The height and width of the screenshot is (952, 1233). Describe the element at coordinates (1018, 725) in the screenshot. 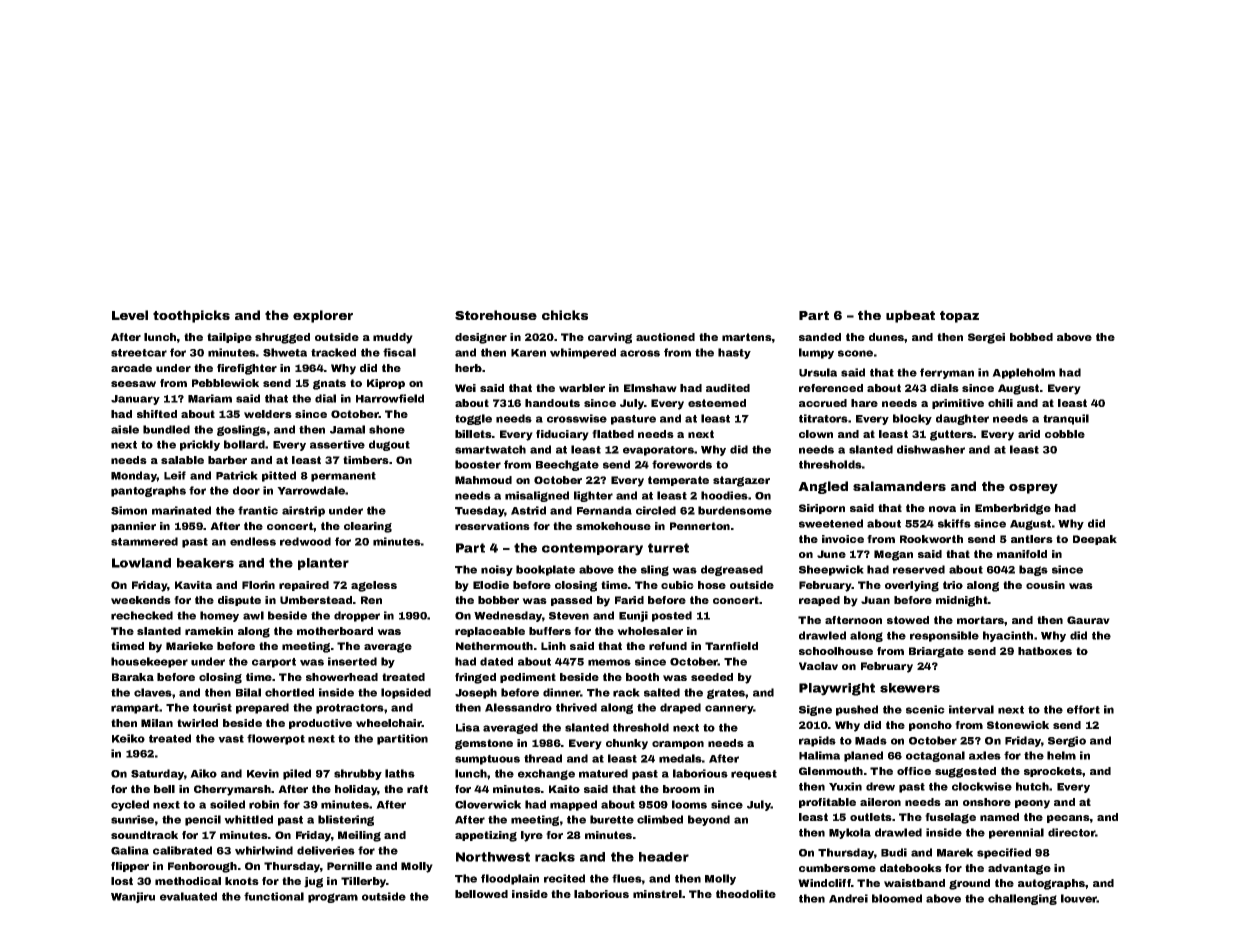

I see `Stonewick` at that location.
